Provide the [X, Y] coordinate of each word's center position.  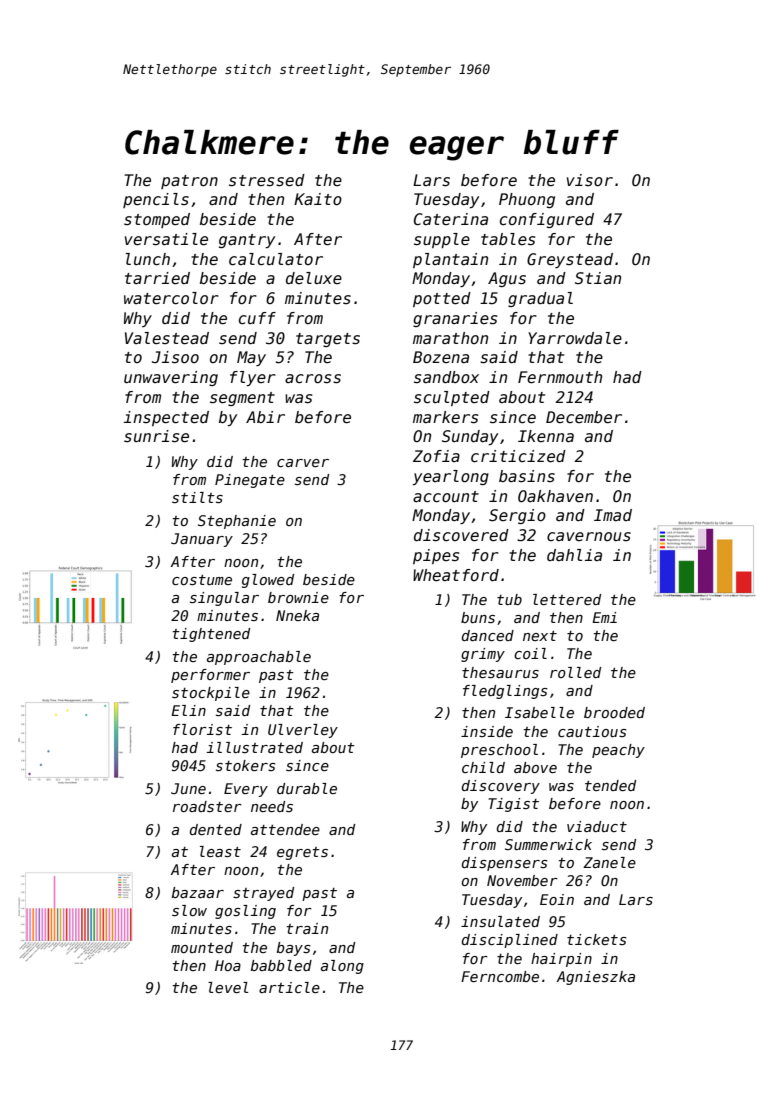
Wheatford [456, 575]
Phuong [527, 200]
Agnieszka [595, 978]
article [289, 987]
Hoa [228, 965]
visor [590, 180]
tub [509, 599]
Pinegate [250, 481]
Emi [604, 617]
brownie [298, 597]
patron [189, 182]
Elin [188, 710]
